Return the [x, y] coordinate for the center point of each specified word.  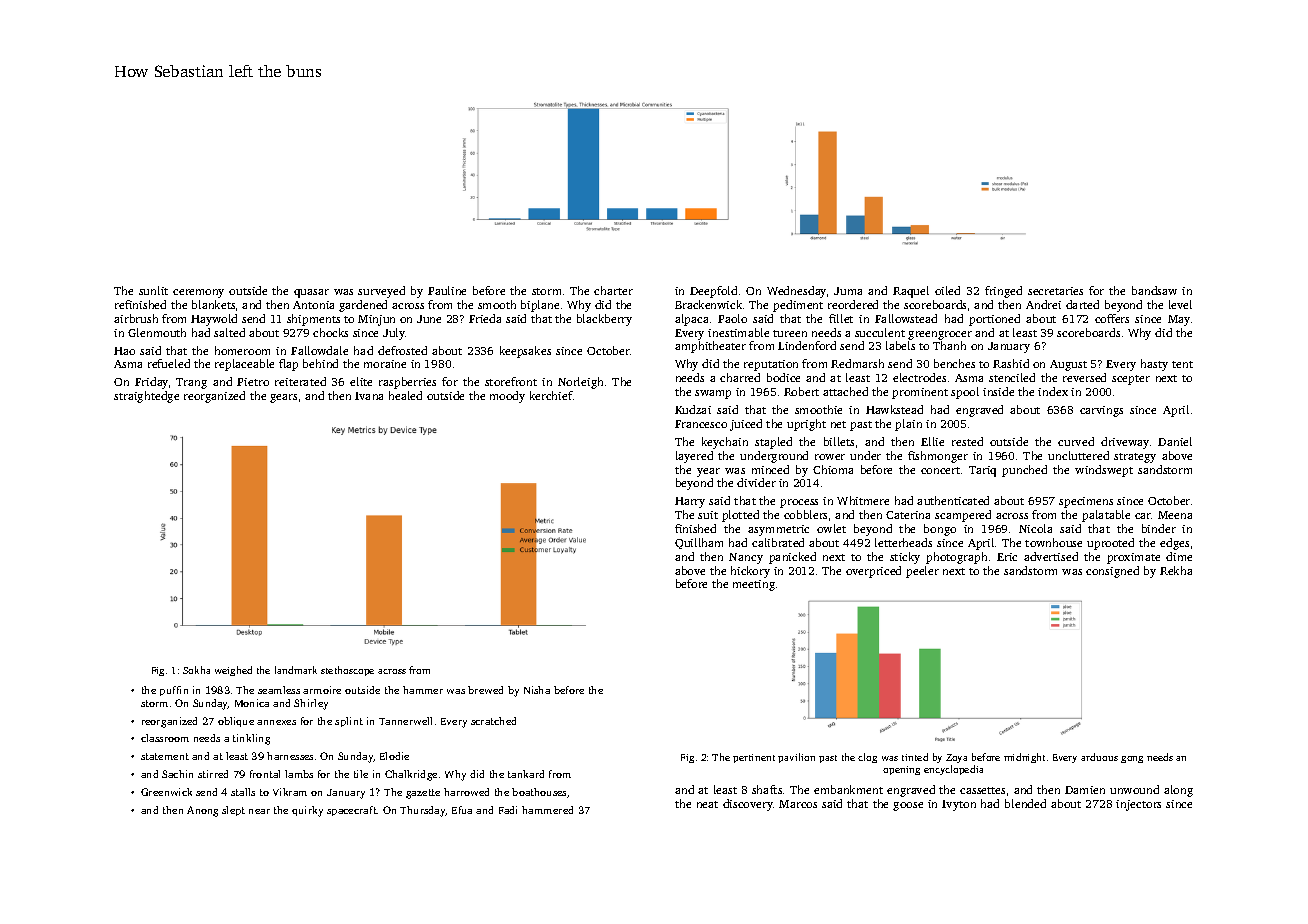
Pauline [447, 290]
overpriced [873, 572]
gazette [423, 794]
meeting [754, 585]
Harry [690, 502]
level [1180, 304]
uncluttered [1078, 455]
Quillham [699, 543]
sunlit [153, 290]
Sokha [196, 670]
